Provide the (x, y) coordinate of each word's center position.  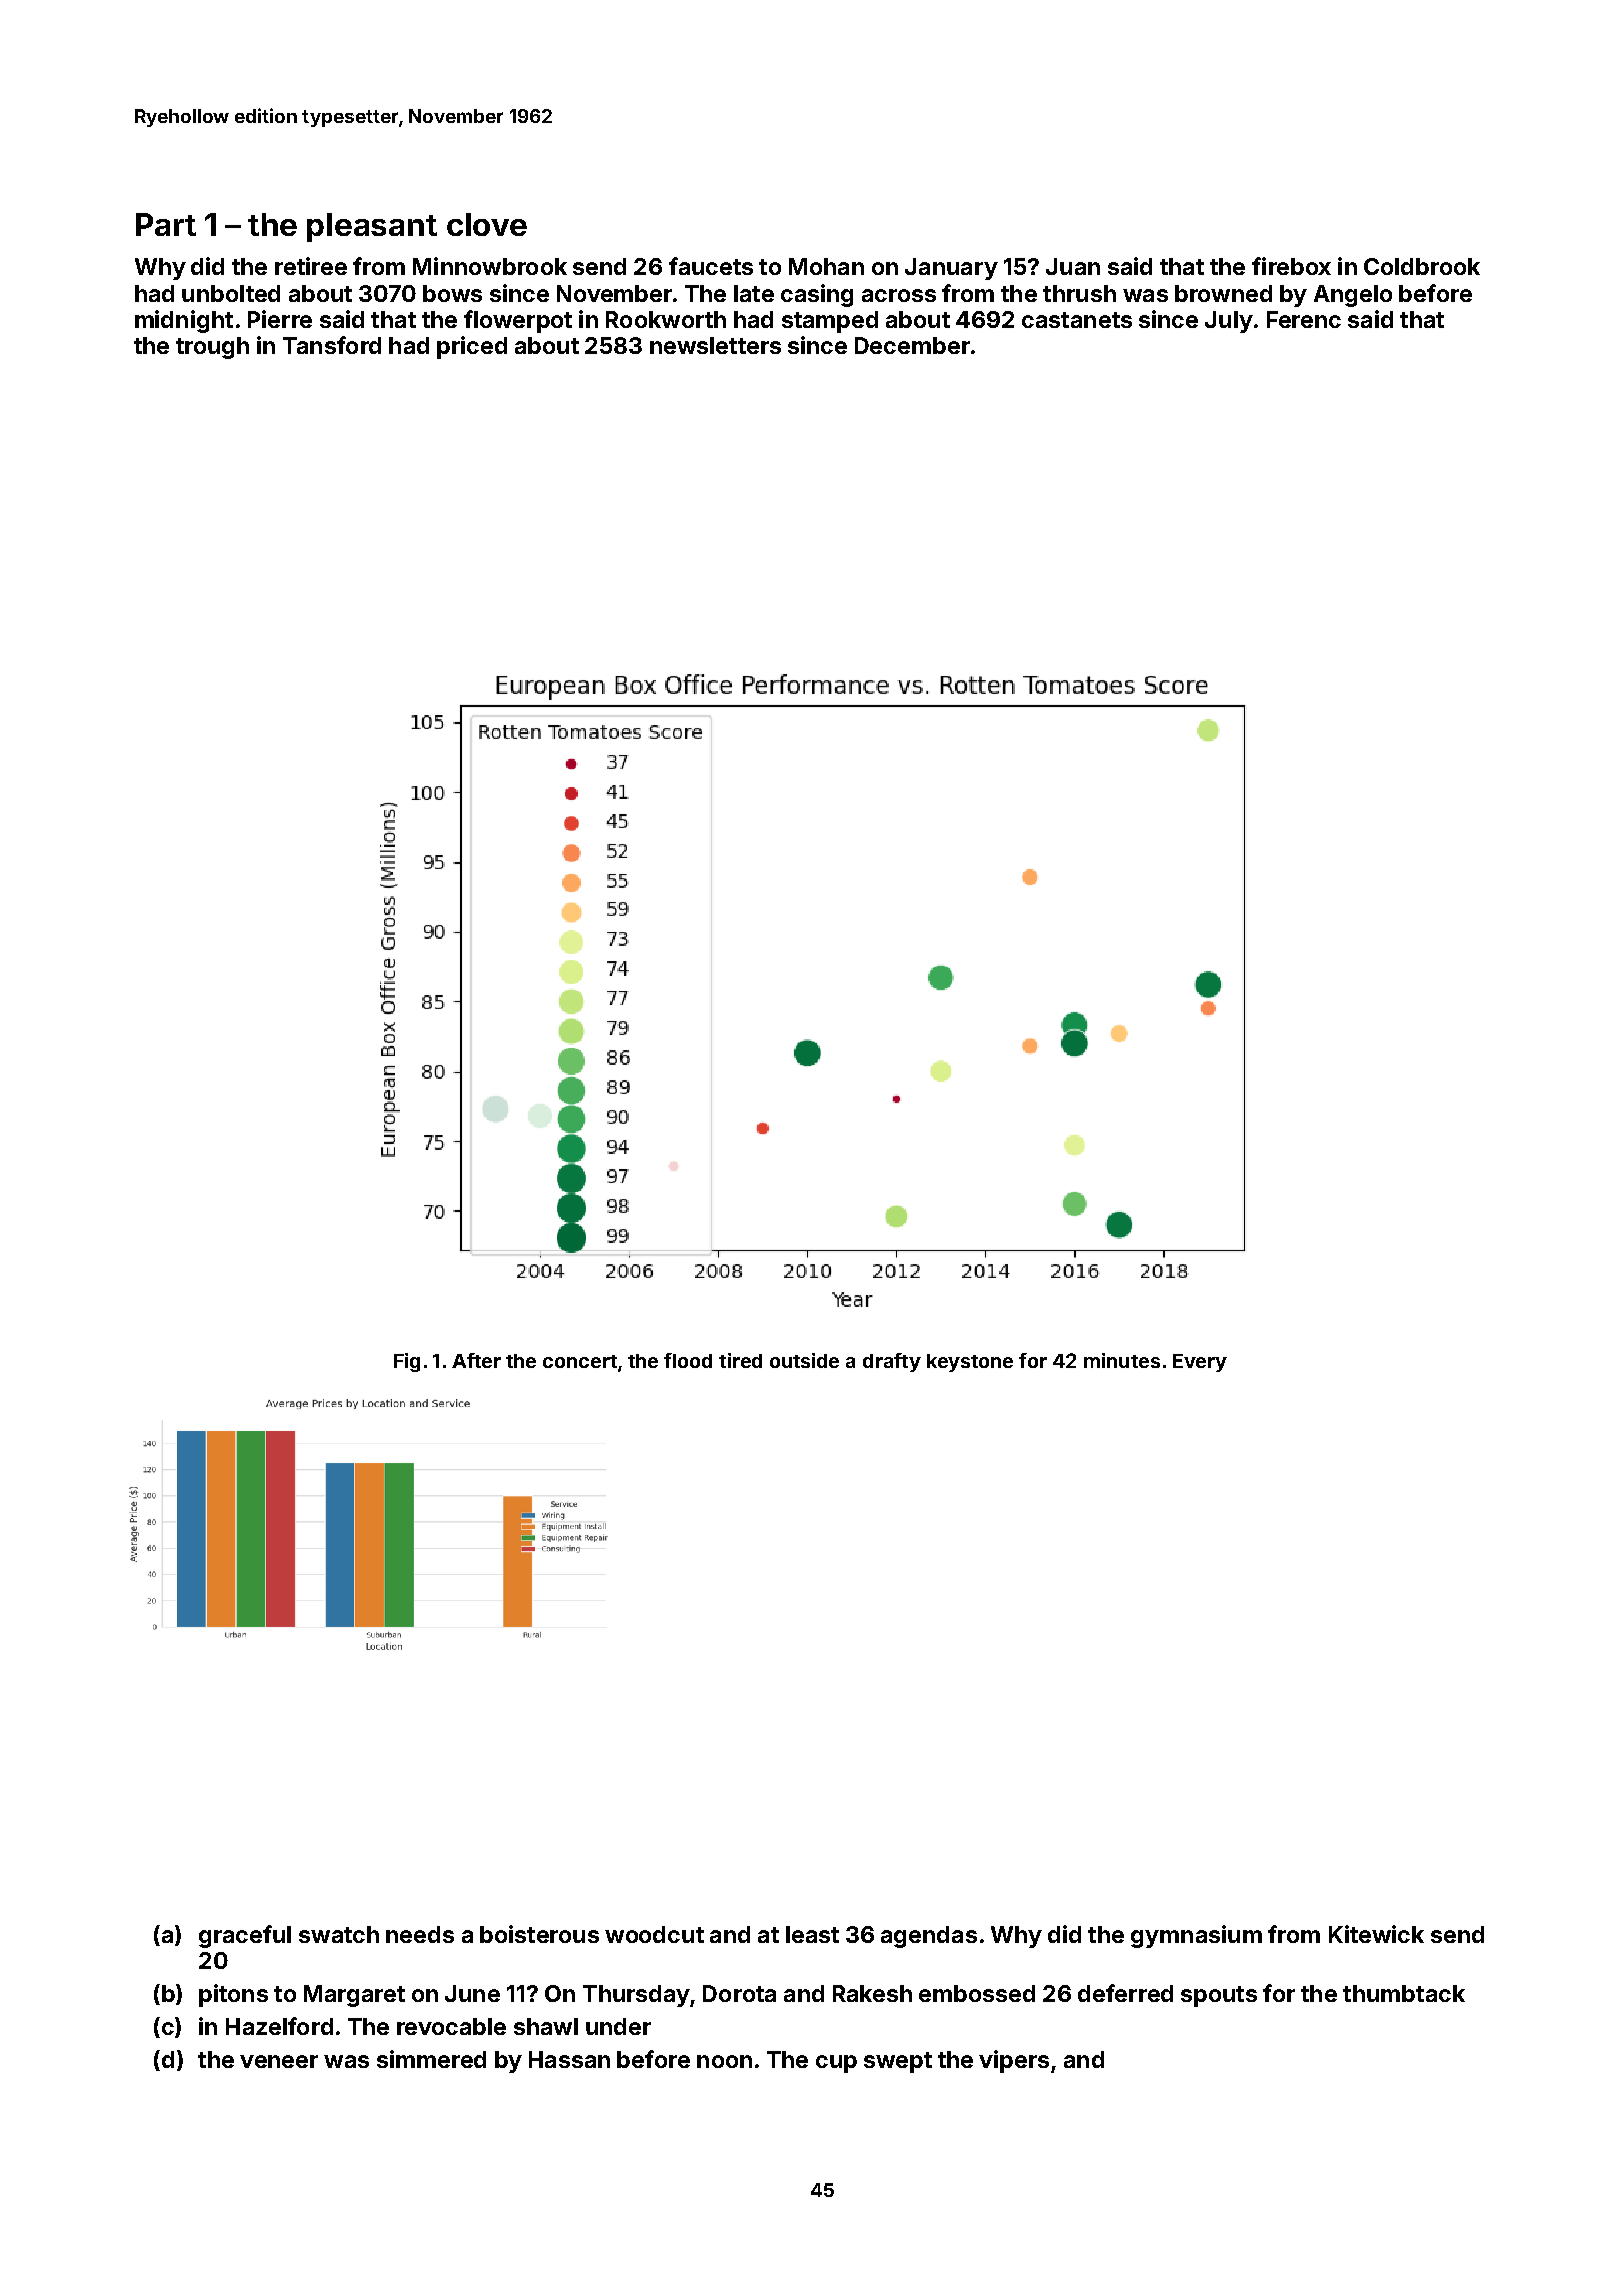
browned (1223, 293)
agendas (929, 1937)
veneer (279, 2061)
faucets (711, 266)
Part (166, 224)
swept (898, 2062)
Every (1200, 1363)
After (476, 1360)
